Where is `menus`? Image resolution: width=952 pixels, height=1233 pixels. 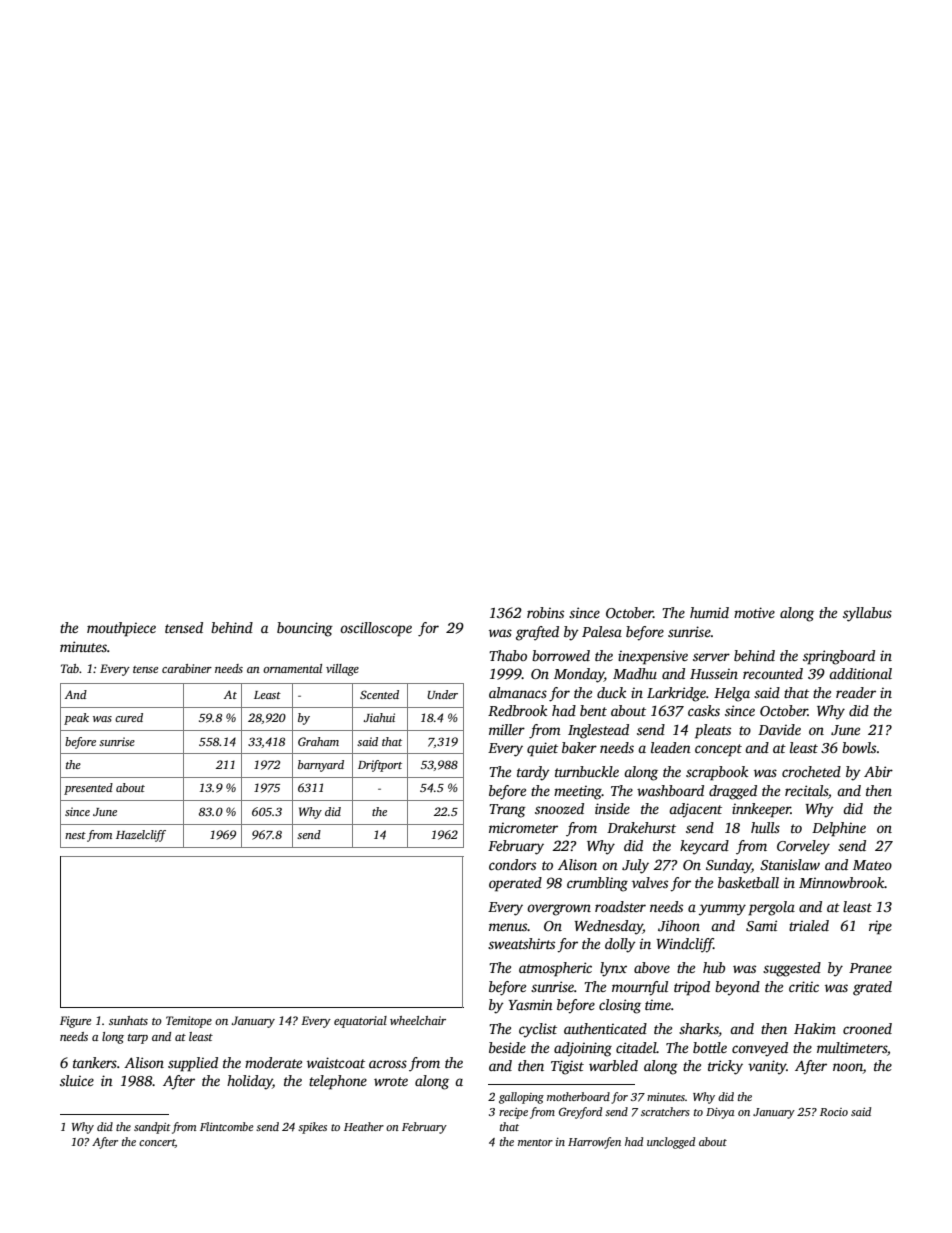
menus is located at coordinates (508, 927).
